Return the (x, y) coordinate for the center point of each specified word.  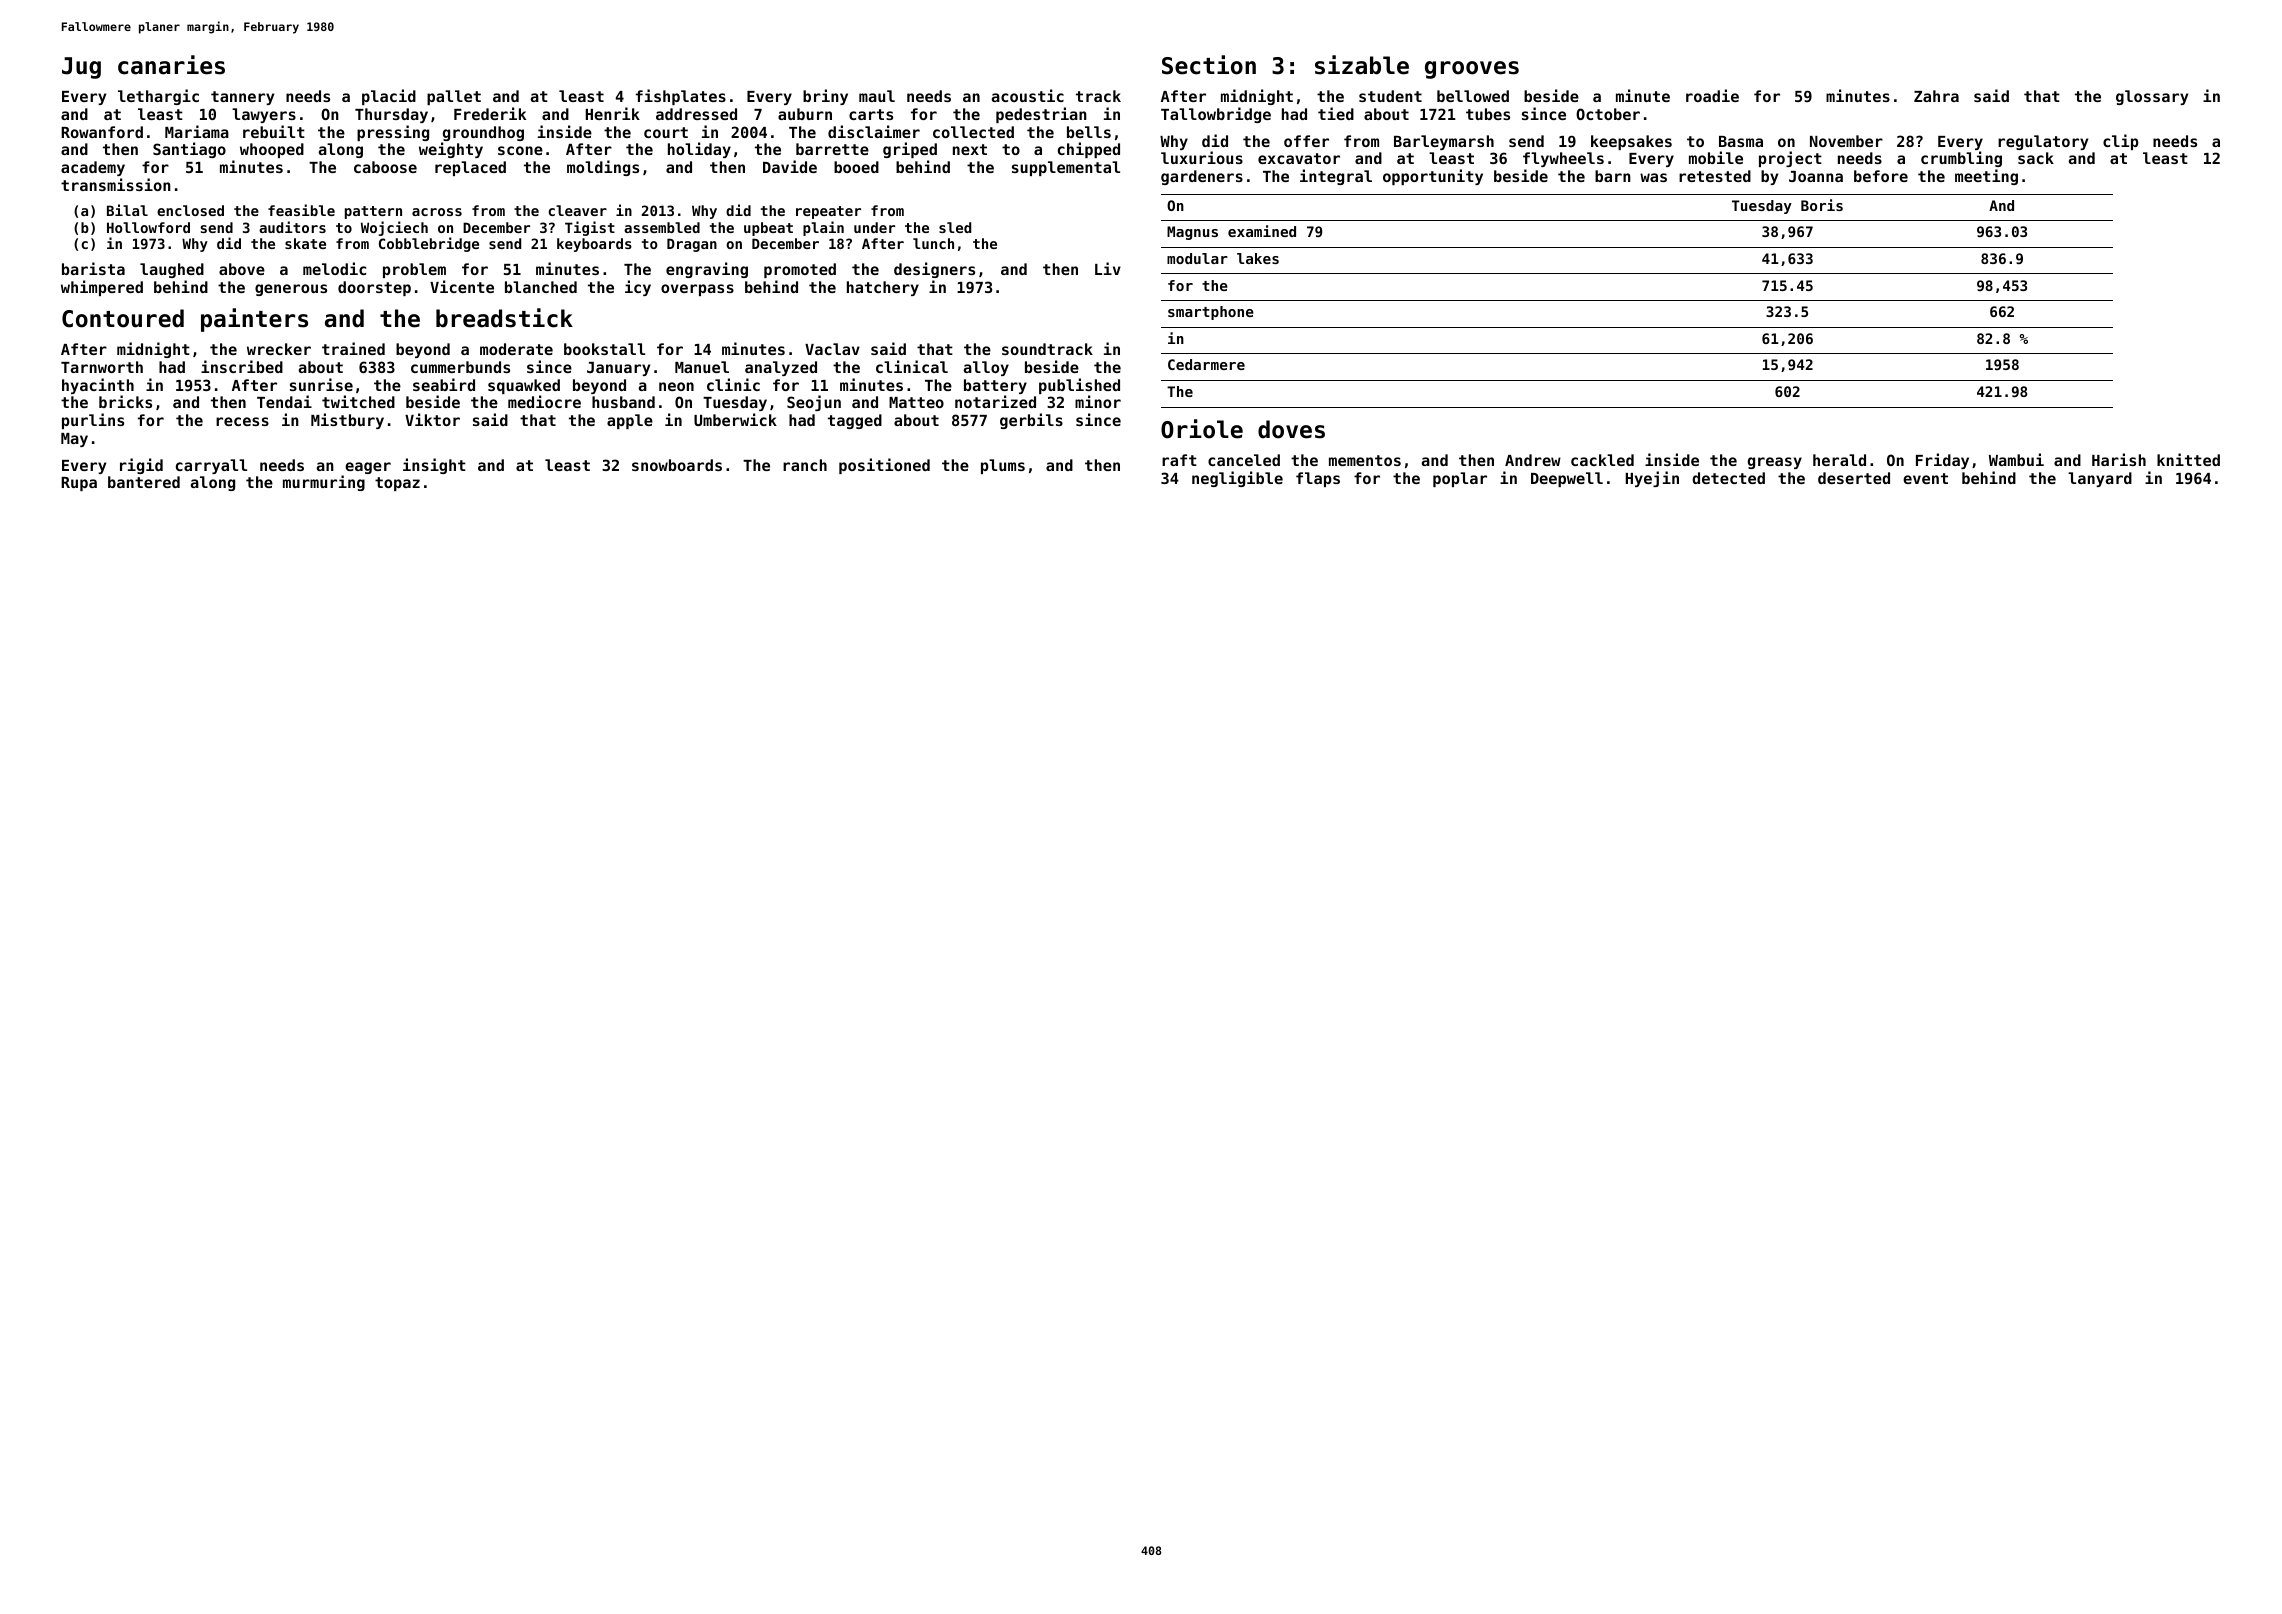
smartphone (1211, 313)
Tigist (590, 228)
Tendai (284, 401)
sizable (1362, 65)
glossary (2152, 97)
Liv (1108, 268)
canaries (171, 65)
